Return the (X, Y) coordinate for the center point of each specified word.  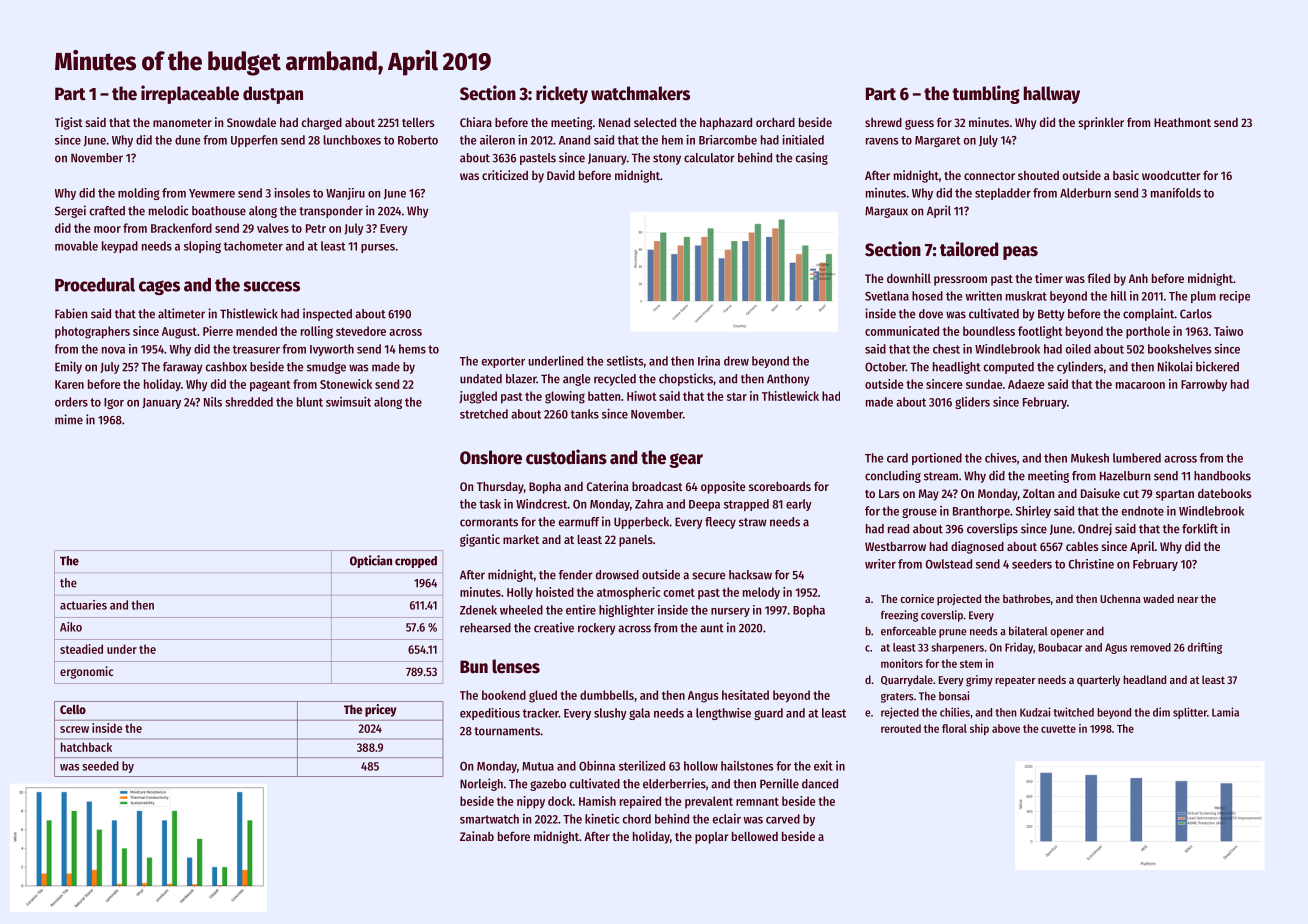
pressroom (960, 281)
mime (69, 419)
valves (273, 228)
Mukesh (1090, 458)
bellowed (755, 836)
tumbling (986, 94)
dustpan (273, 95)
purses (378, 248)
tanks (585, 414)
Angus (703, 697)
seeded (100, 766)
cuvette (1058, 729)
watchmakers (640, 93)
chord (637, 819)
